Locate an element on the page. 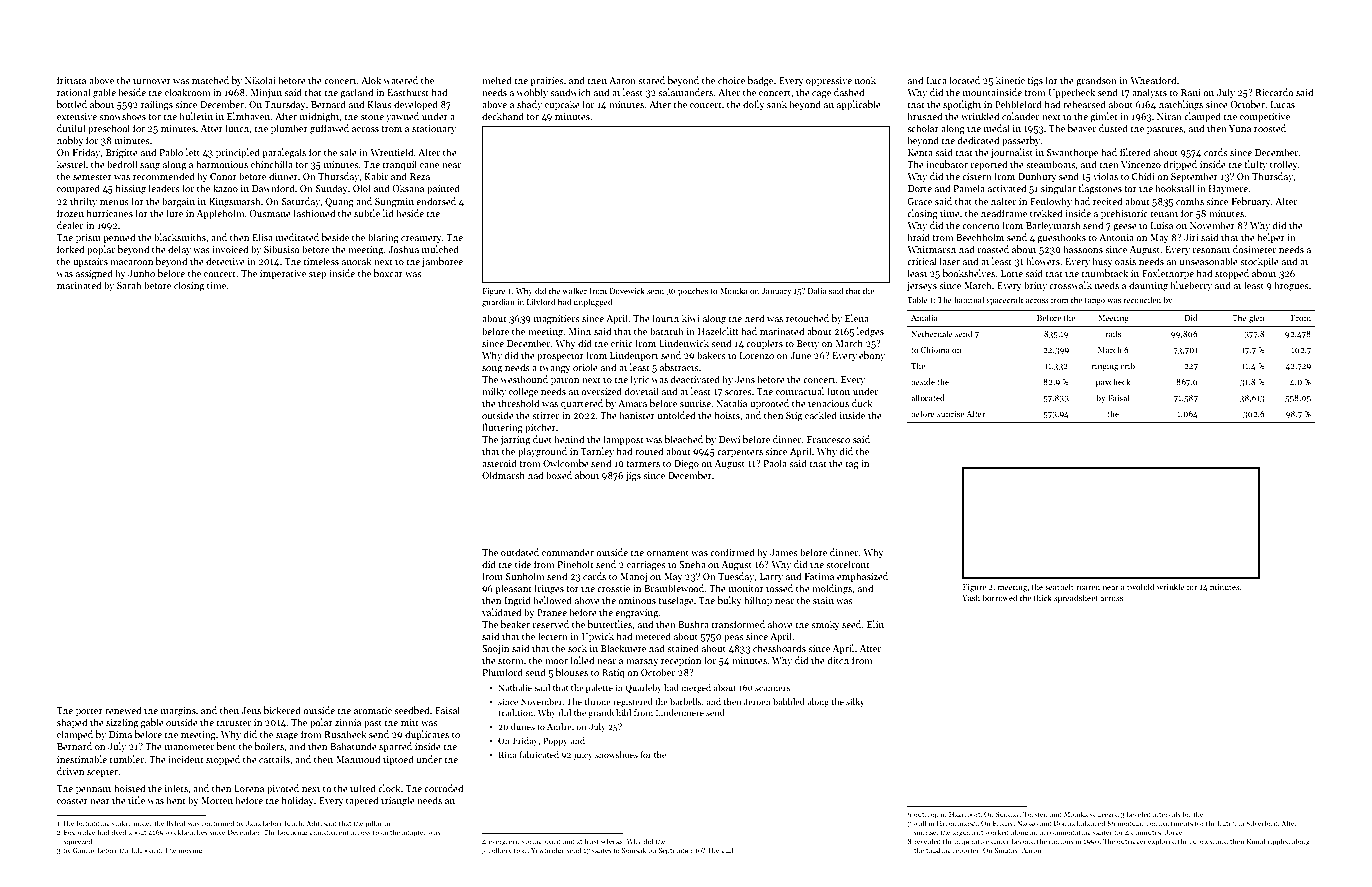 This image has height=887, width=1372. principled is located at coordinates (238, 153).
